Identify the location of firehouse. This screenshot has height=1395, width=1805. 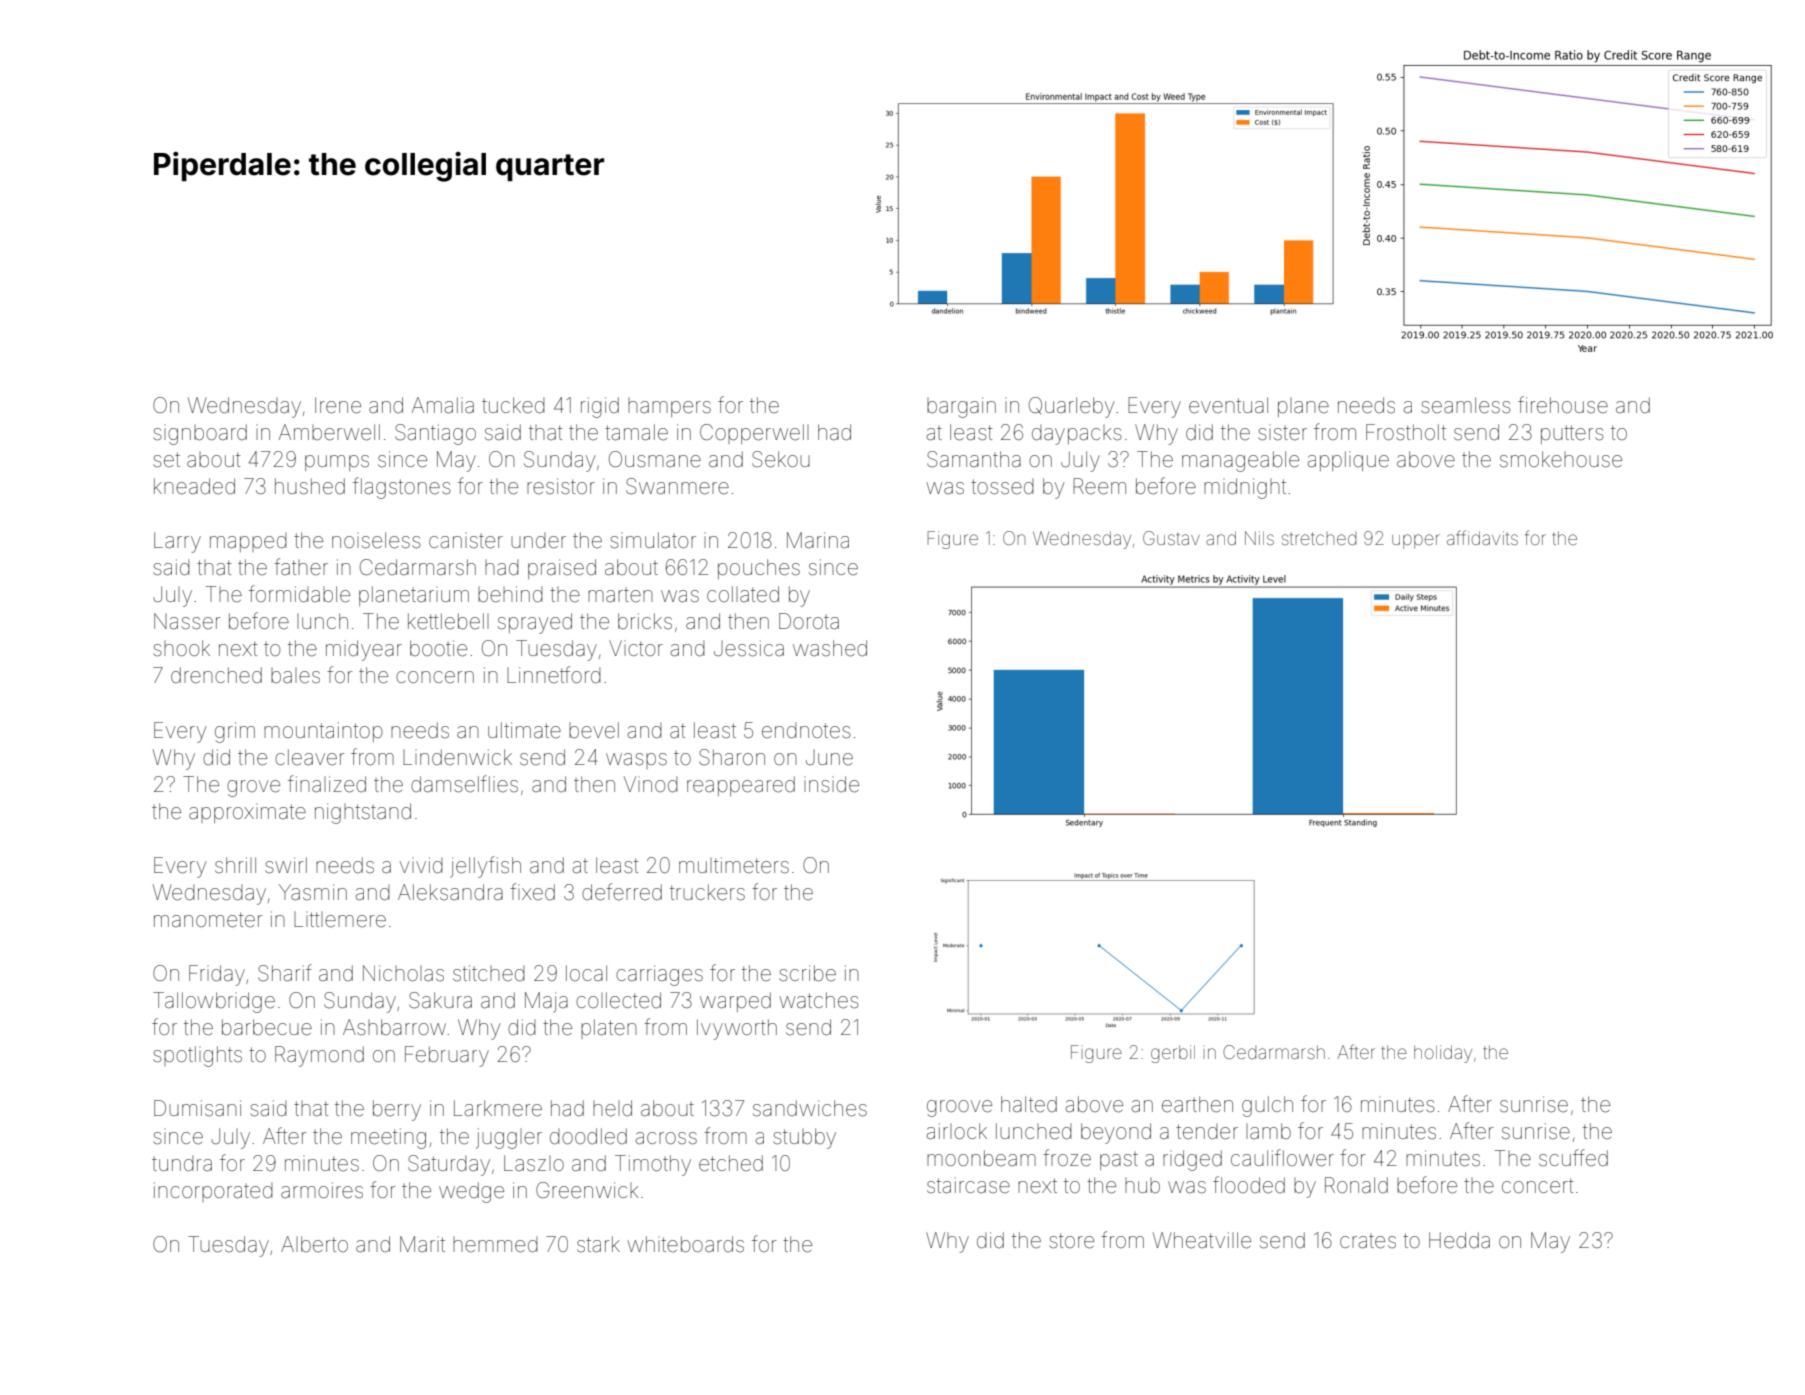
(1563, 405).
